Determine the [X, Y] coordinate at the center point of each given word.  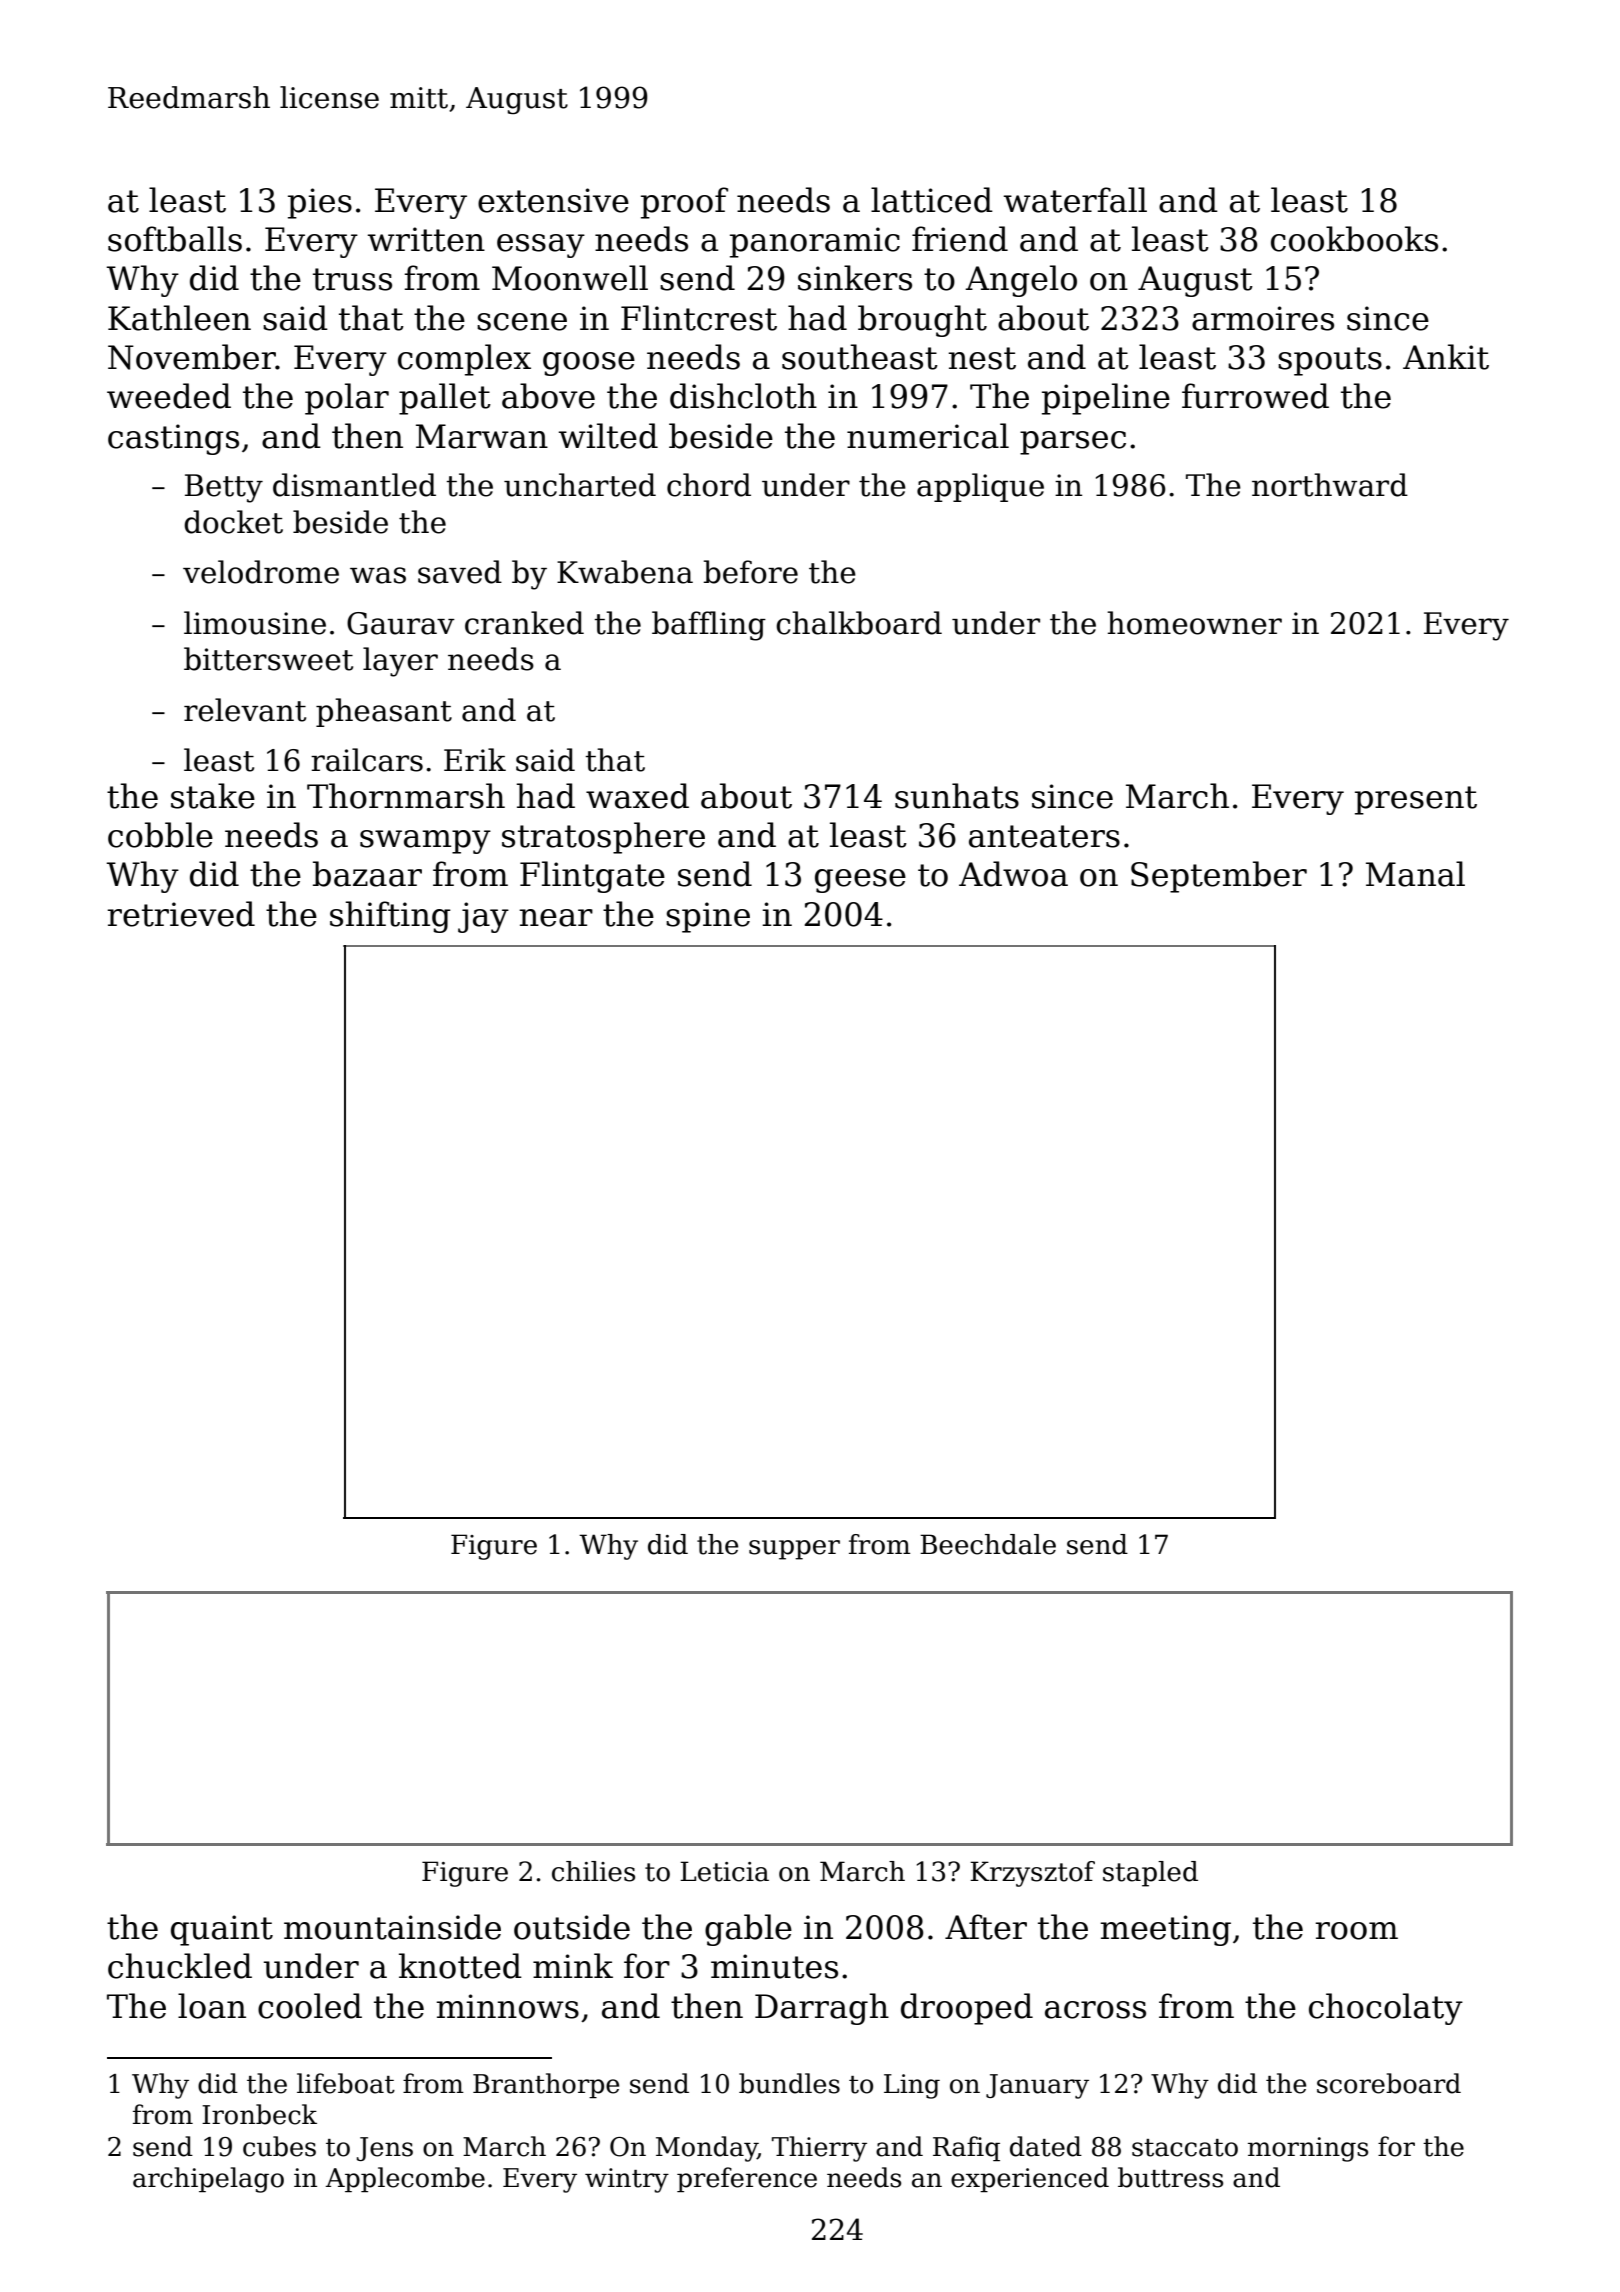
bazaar [367, 874]
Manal [1415, 874]
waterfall [1075, 200]
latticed [932, 200]
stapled [1150, 1874]
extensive [553, 200]
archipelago [208, 2180]
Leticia [724, 1871]
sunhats [957, 796]
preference [747, 2179]
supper [794, 1550]
